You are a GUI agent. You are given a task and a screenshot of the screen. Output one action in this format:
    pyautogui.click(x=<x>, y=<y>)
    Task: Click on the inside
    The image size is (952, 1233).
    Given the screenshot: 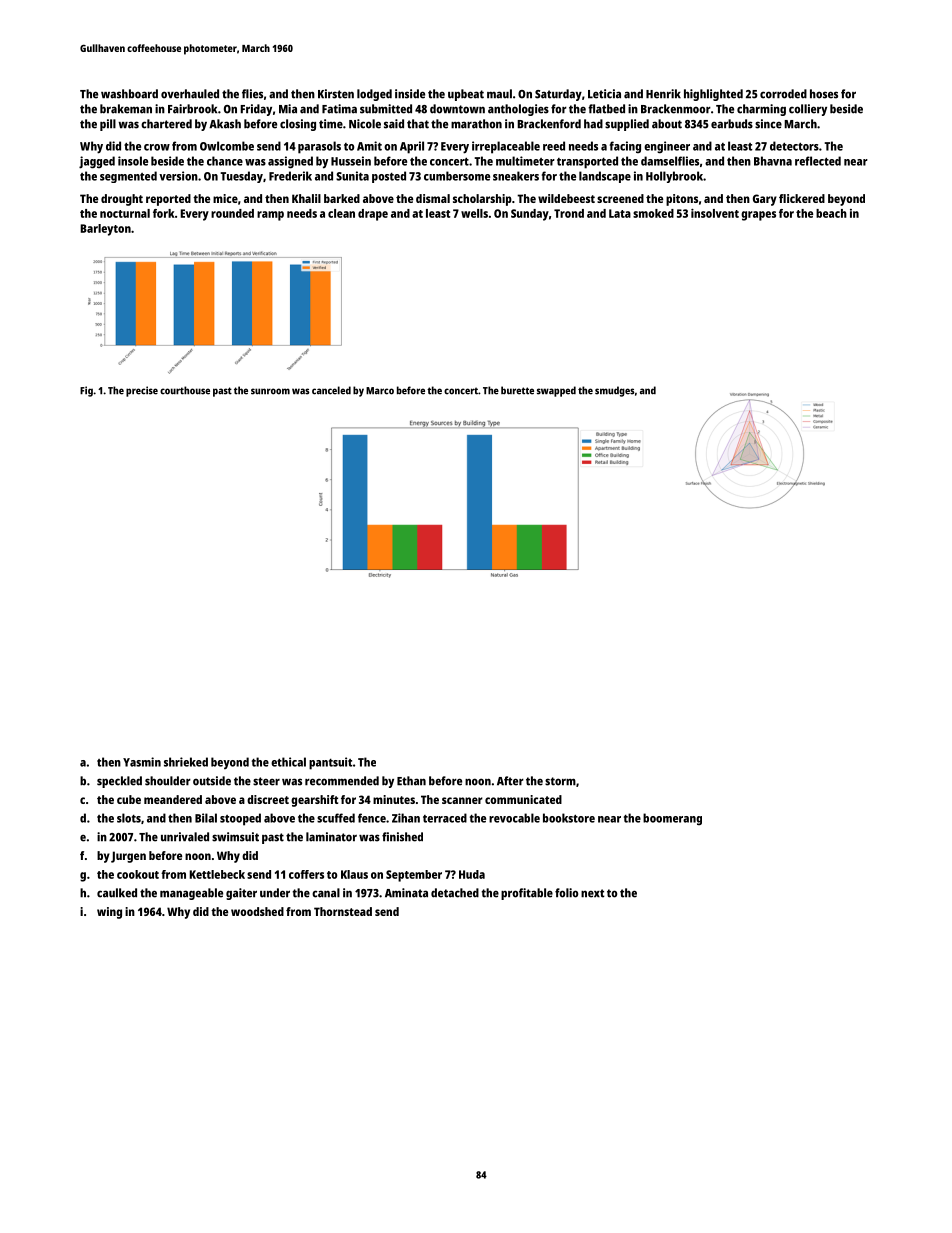 What is the action you would take?
    pyautogui.click(x=410, y=94)
